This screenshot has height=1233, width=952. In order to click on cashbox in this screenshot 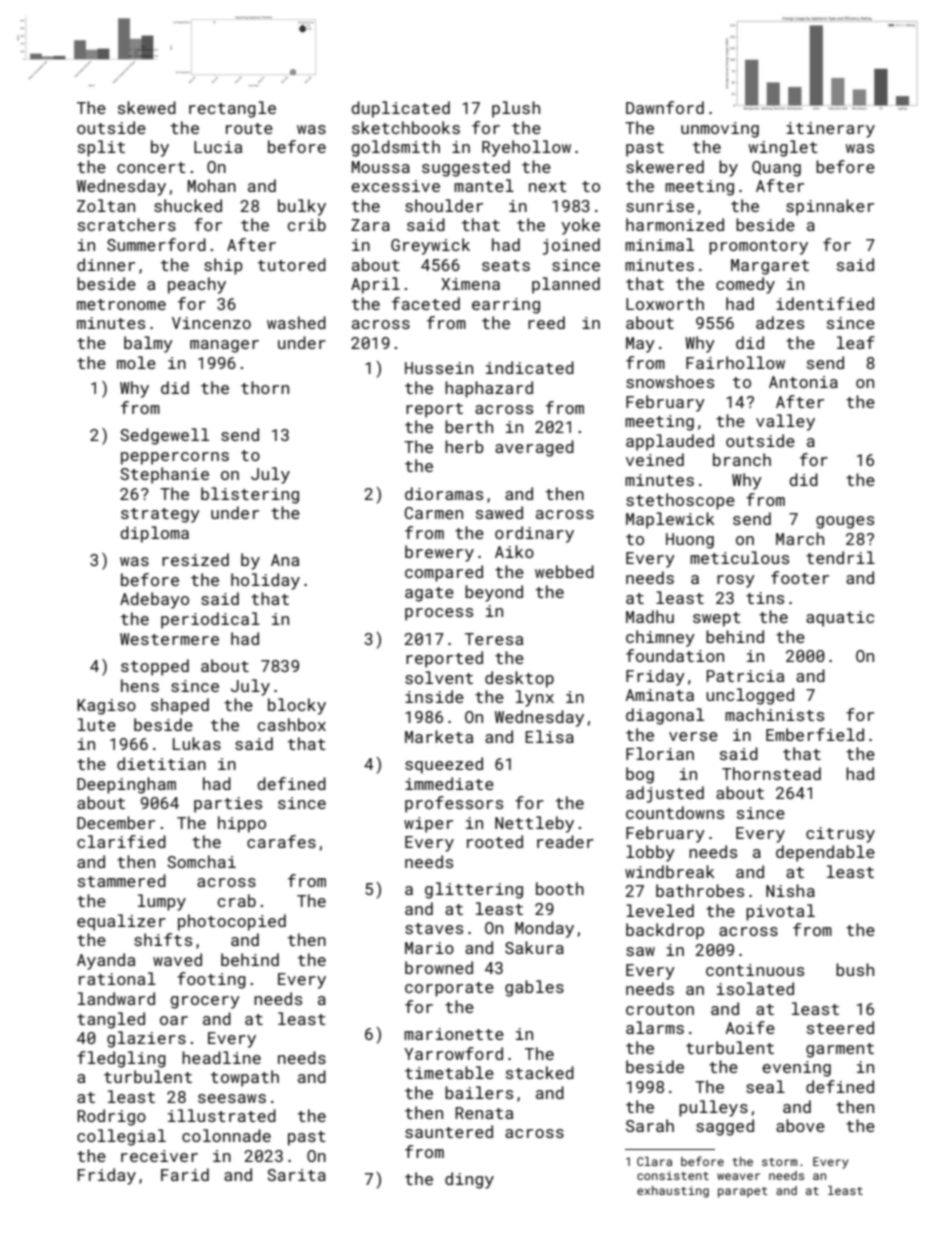, I will do `click(292, 724)`.
